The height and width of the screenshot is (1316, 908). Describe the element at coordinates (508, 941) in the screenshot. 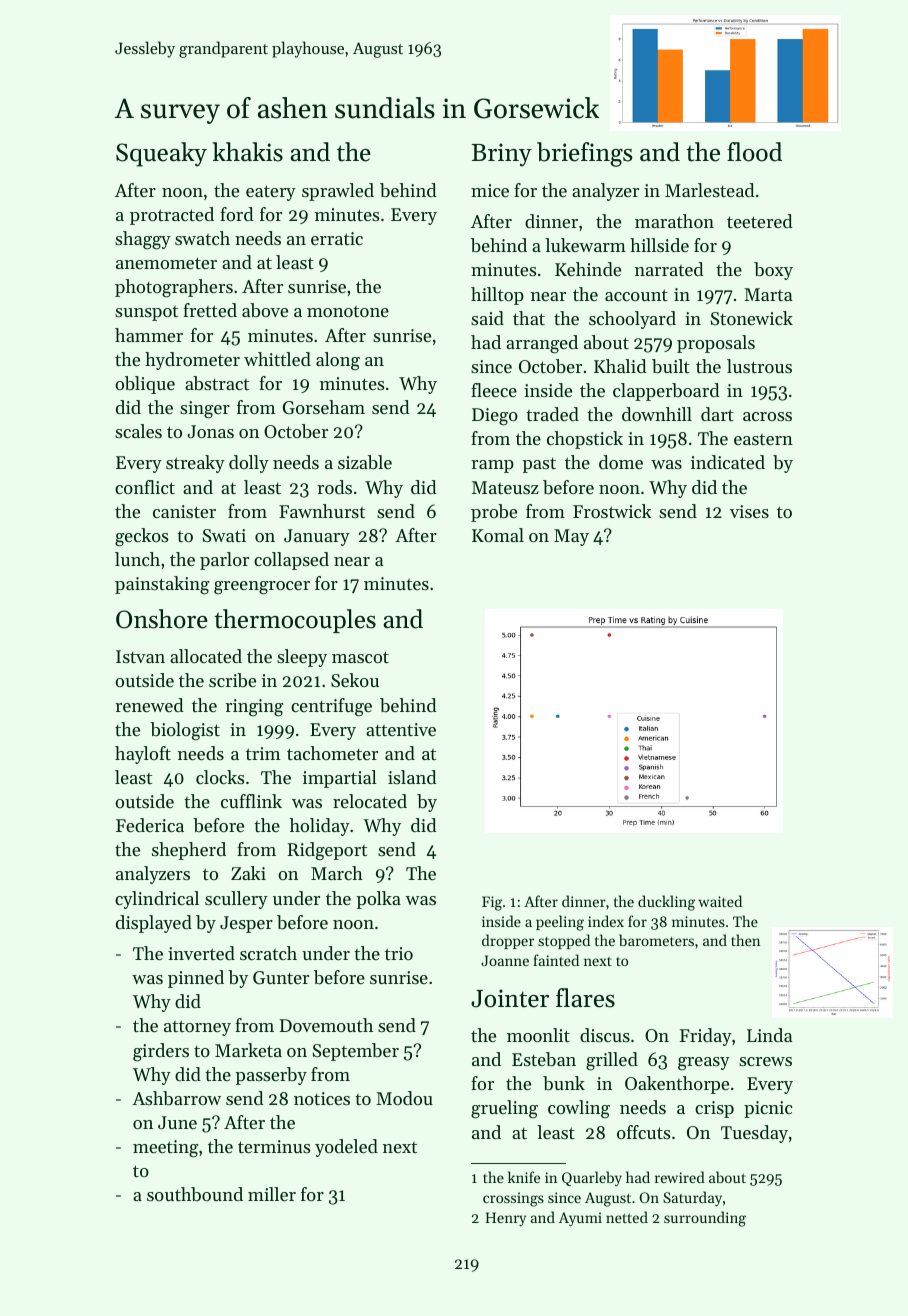

I see `dropper` at that location.
